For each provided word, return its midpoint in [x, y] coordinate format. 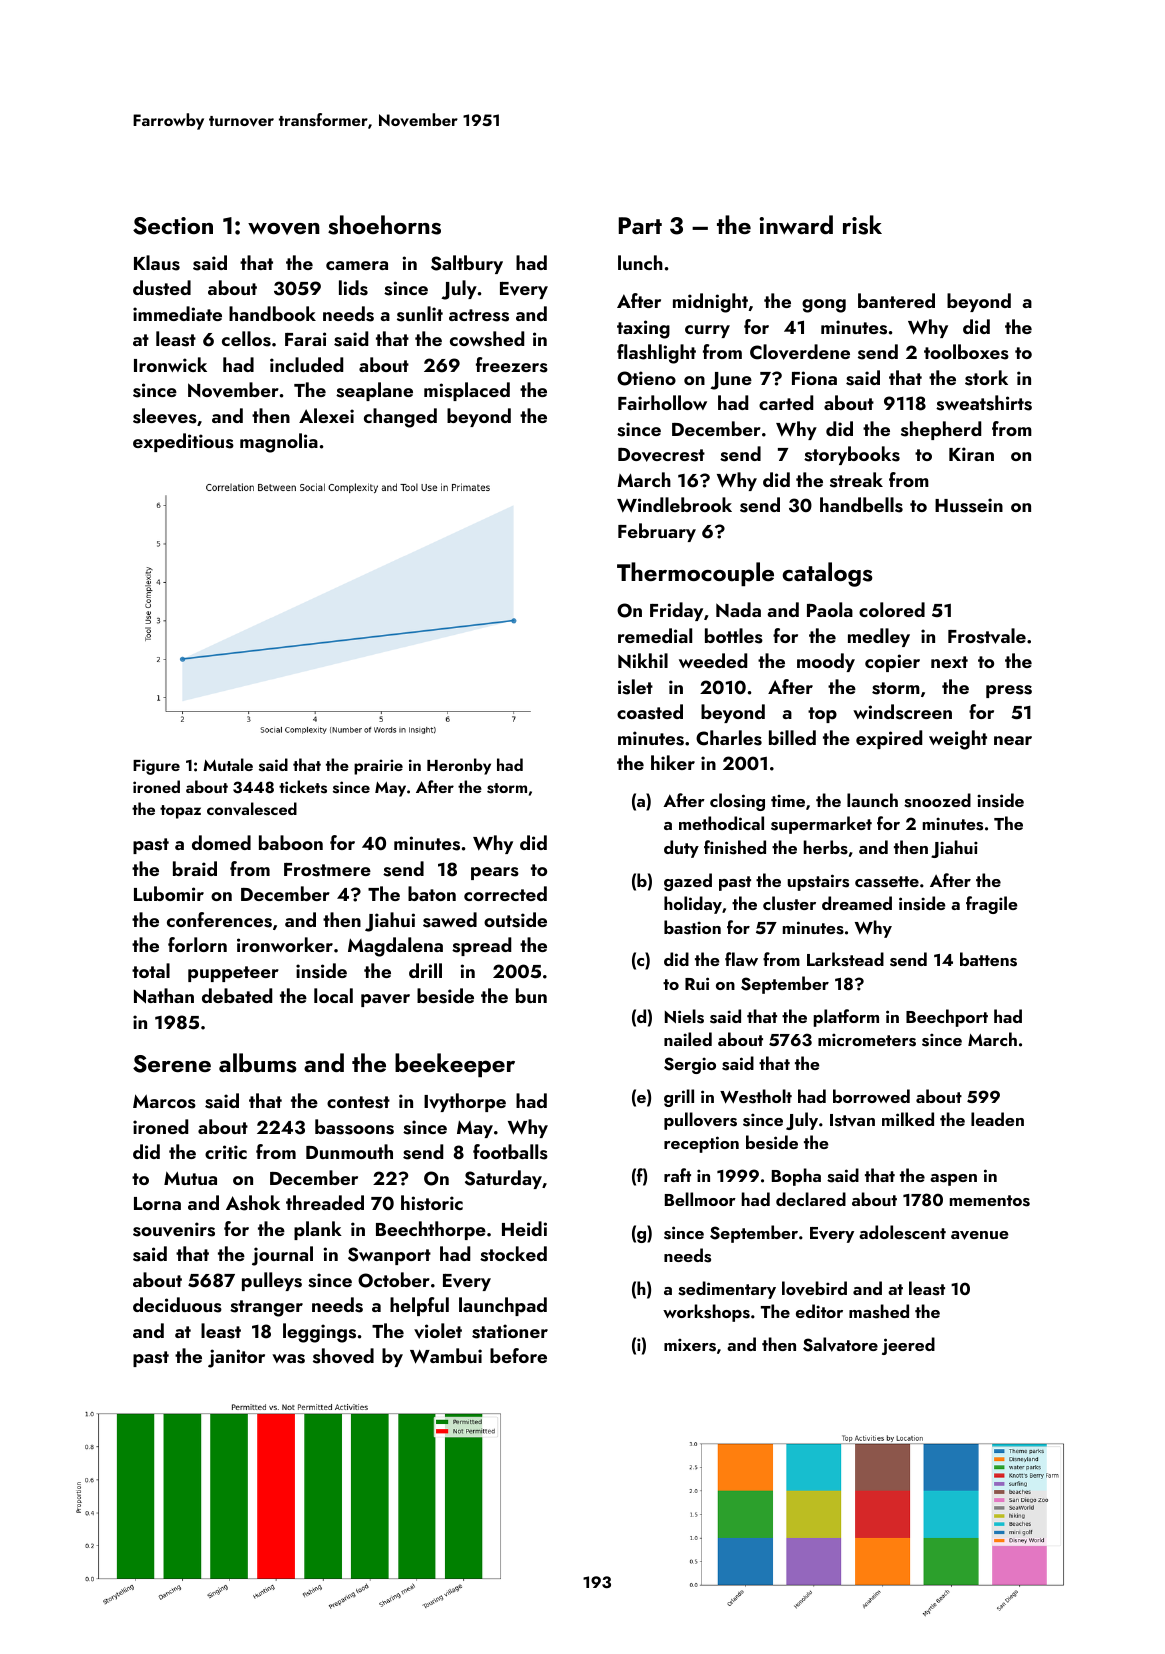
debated [237, 995]
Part [640, 225]
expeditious [183, 442]
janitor [236, 1358]
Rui [697, 983]
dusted [162, 288]
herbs [826, 847]
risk [862, 225]
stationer [510, 1331]
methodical [721, 823]
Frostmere [327, 870]
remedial [655, 635]
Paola [830, 609]
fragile [992, 905]
